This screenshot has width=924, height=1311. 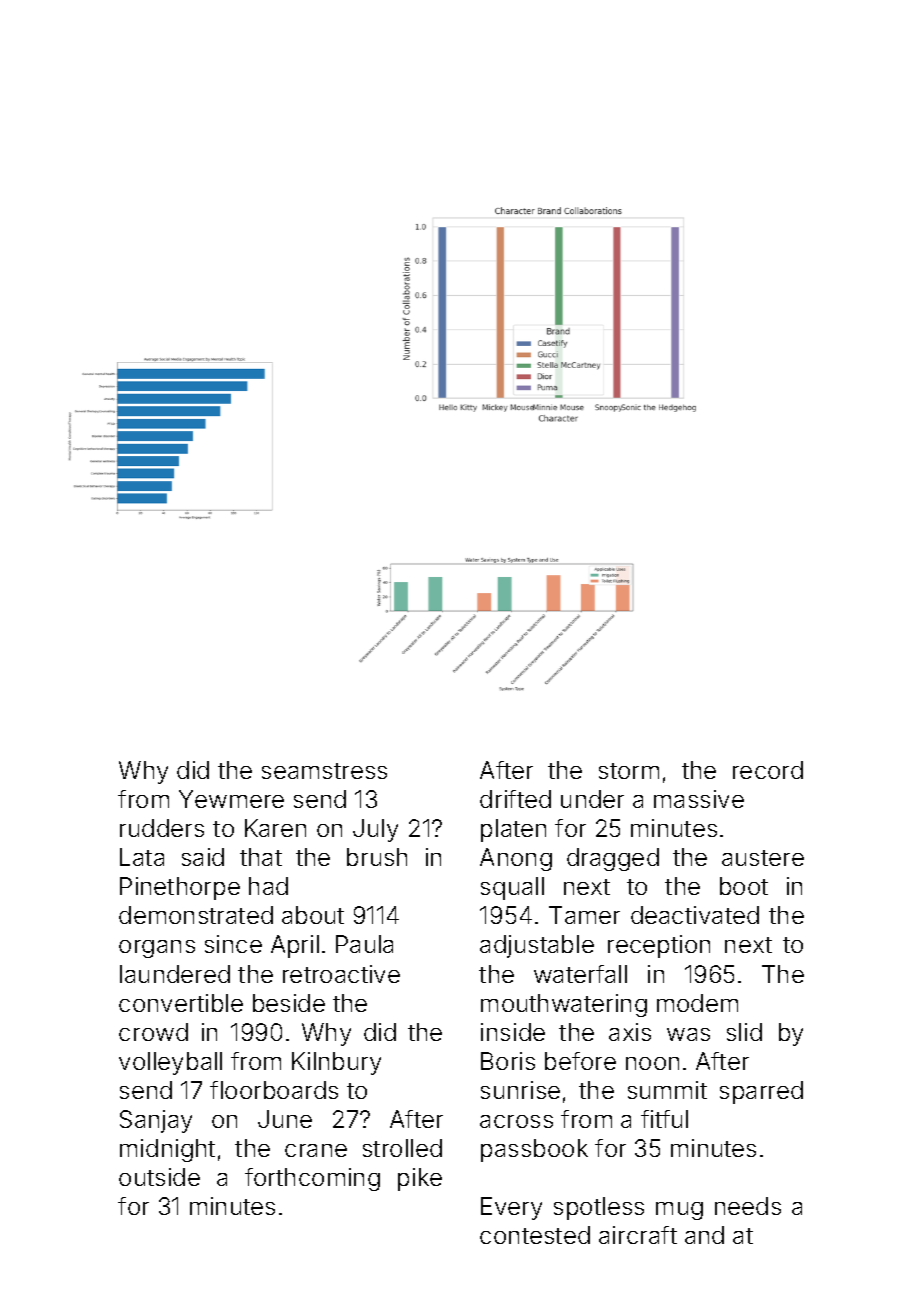 What do you see at coordinates (535, 1235) in the screenshot?
I see `contested` at bounding box center [535, 1235].
